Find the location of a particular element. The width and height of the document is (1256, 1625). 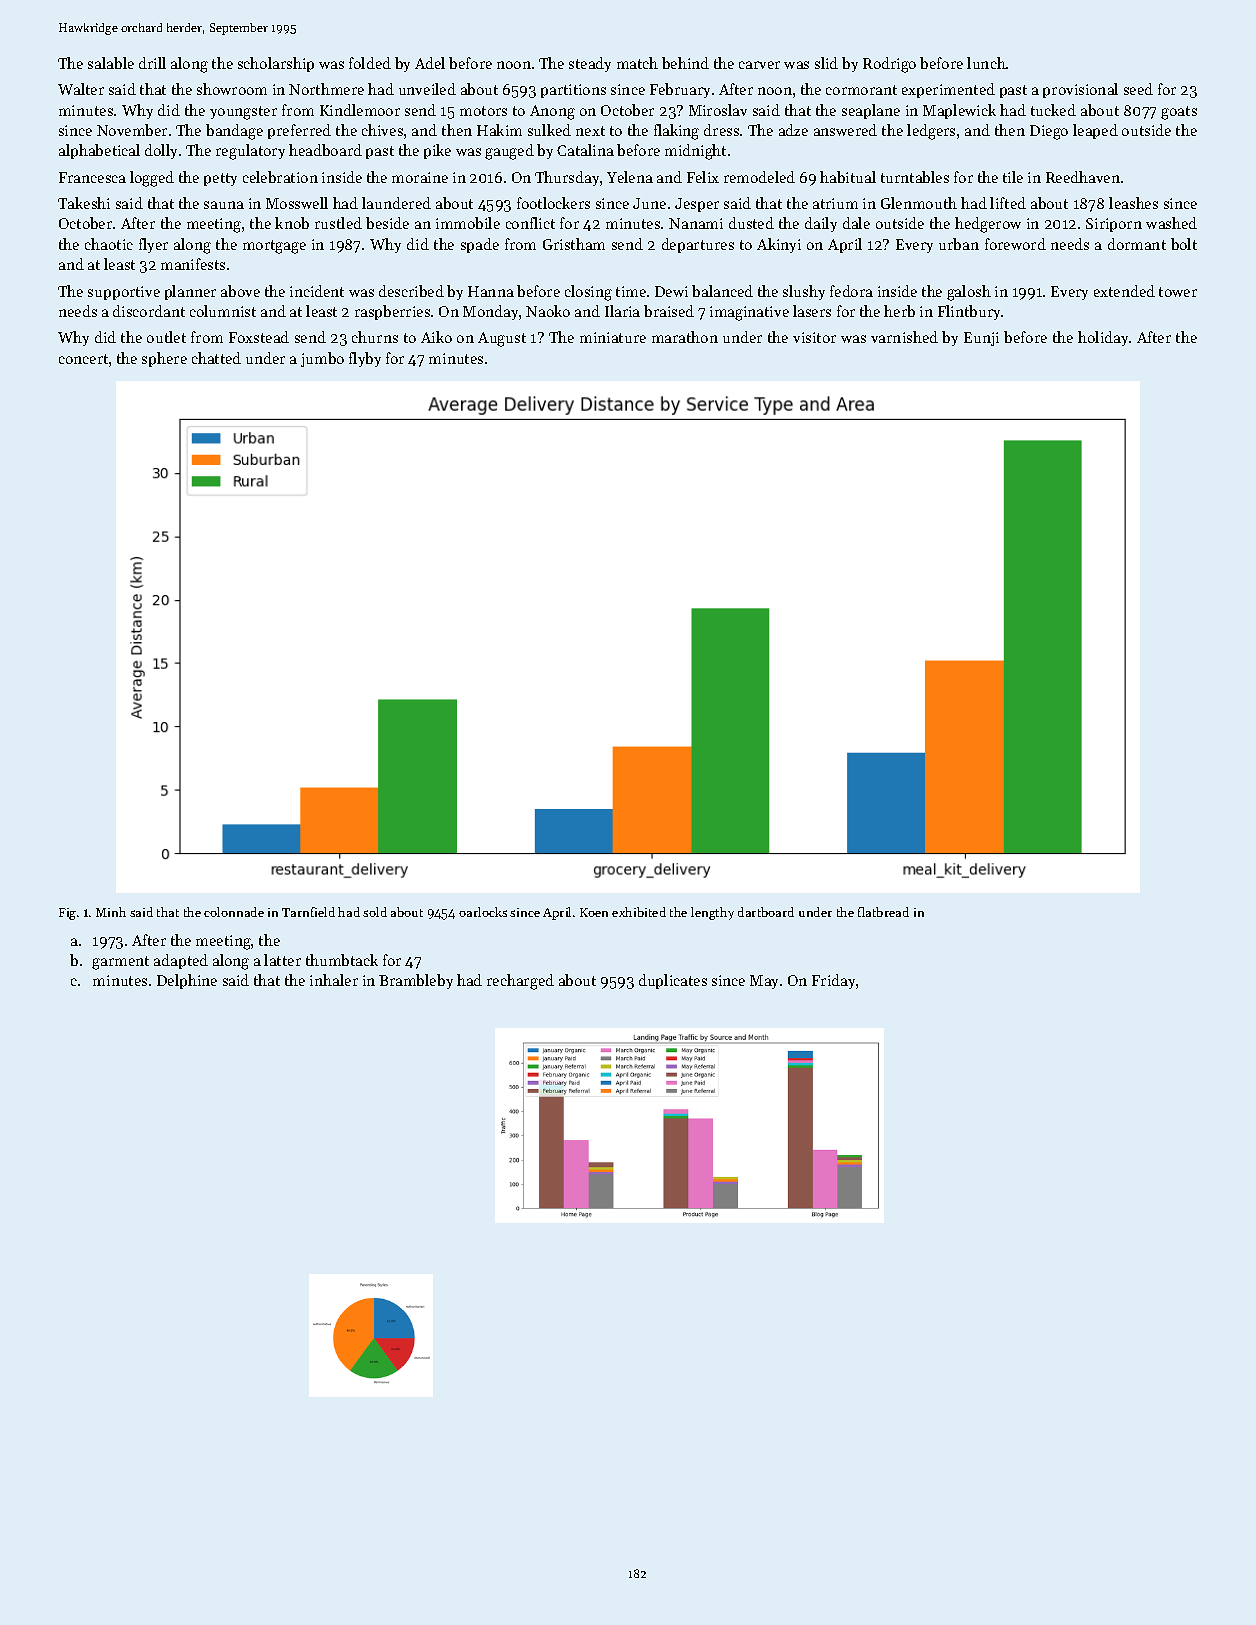

oarlocks is located at coordinates (483, 912).
